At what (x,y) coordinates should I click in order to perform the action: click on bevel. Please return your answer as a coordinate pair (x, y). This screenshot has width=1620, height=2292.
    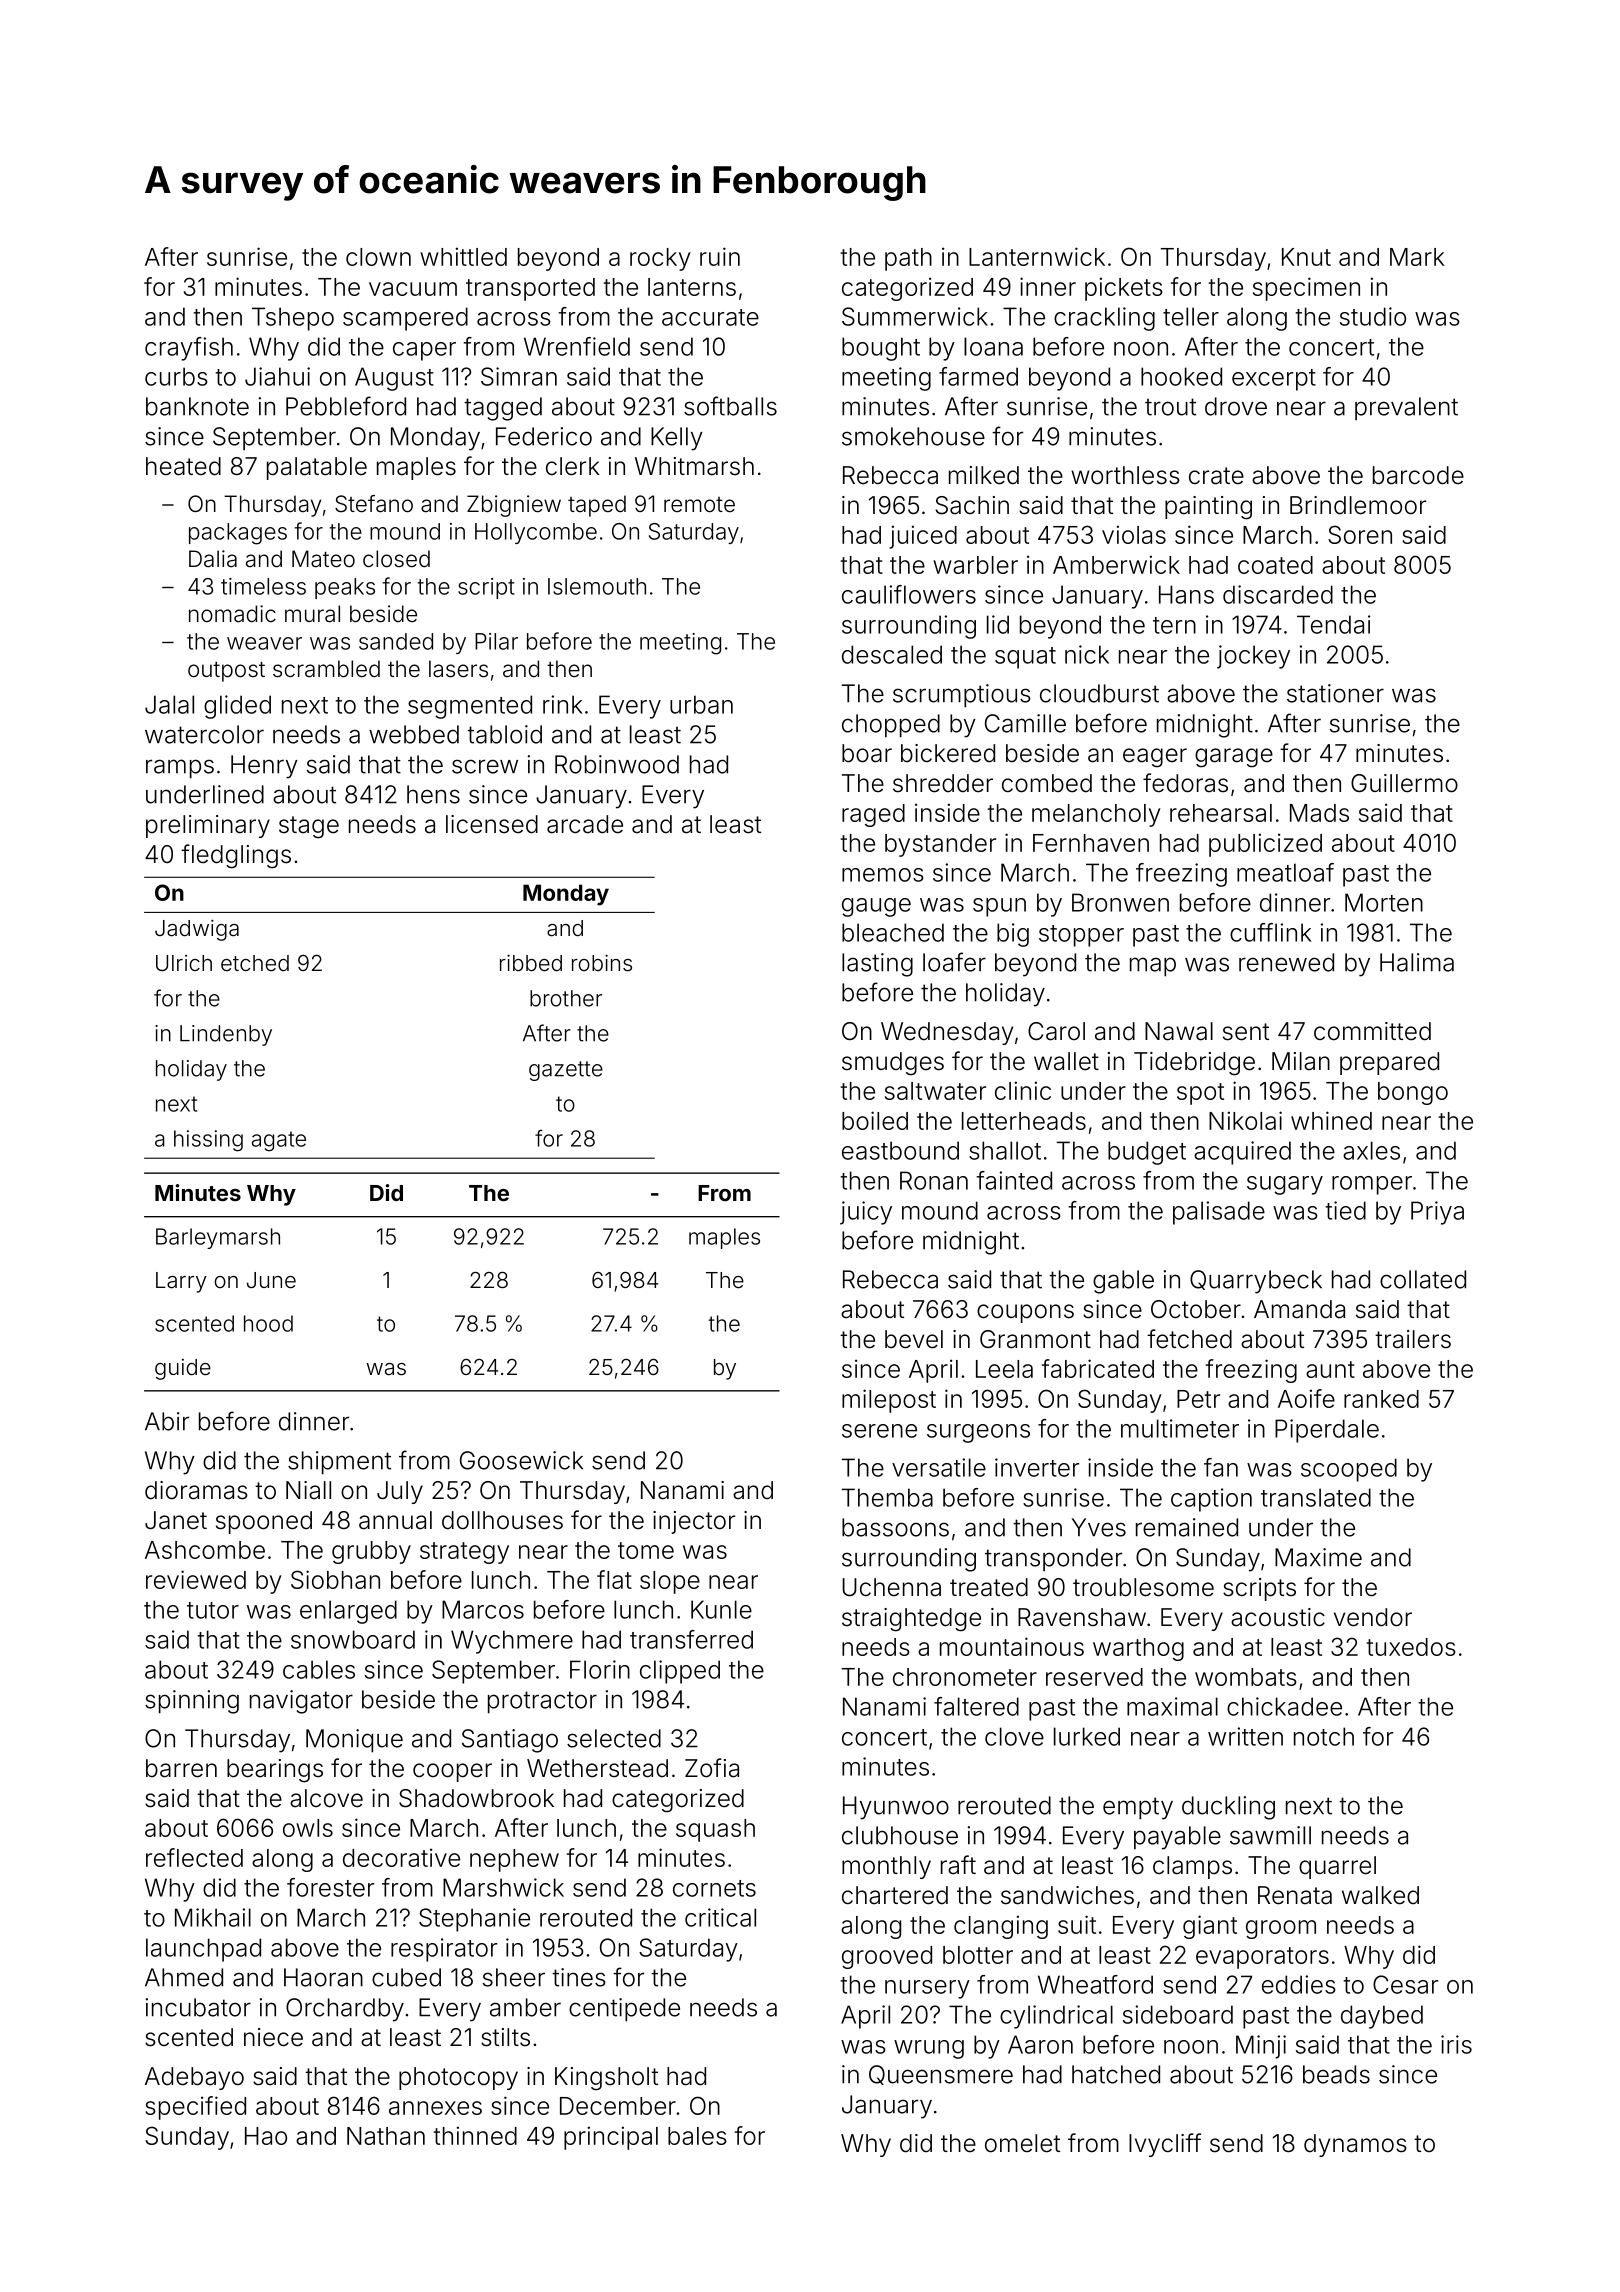
    Looking at the image, I should click on (914, 1339).
